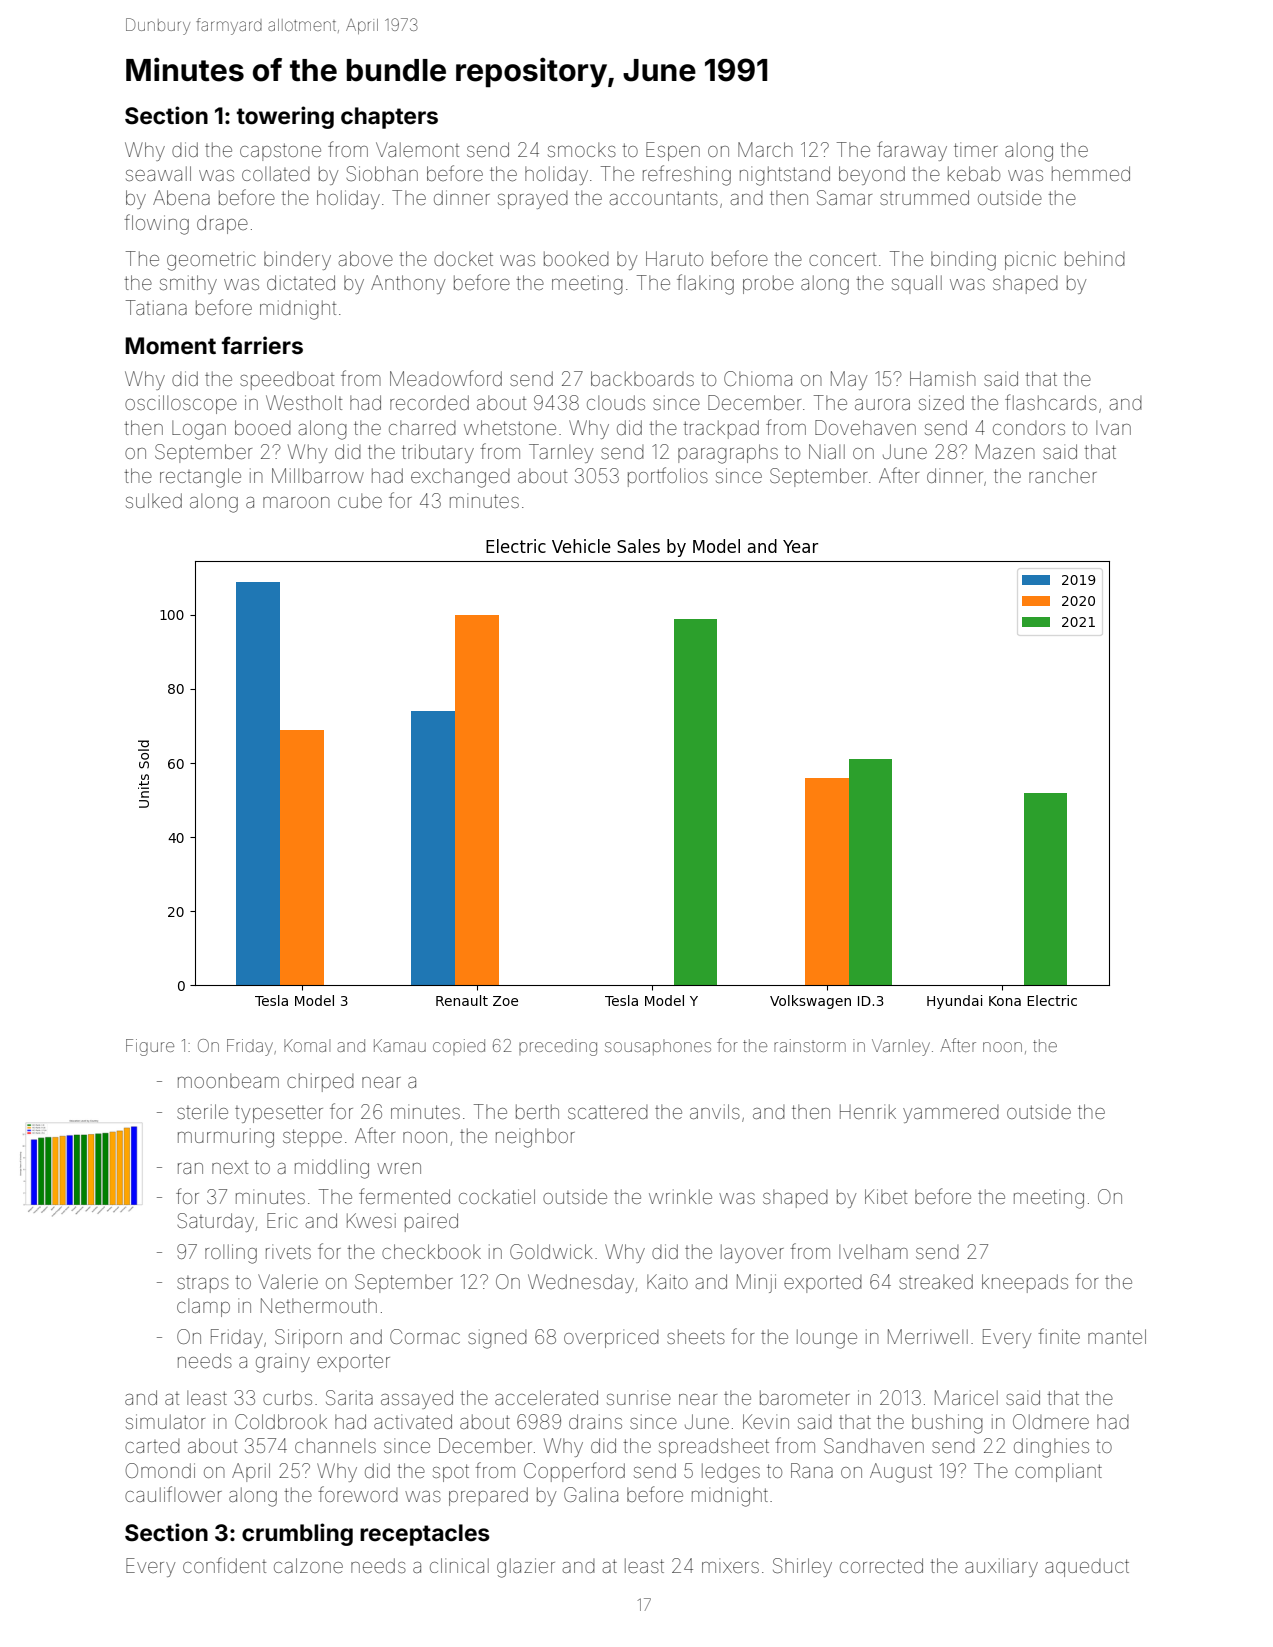 The image size is (1273, 1647). Describe the element at coordinates (1025, 1283) in the document. I see `kneepads` at that location.
